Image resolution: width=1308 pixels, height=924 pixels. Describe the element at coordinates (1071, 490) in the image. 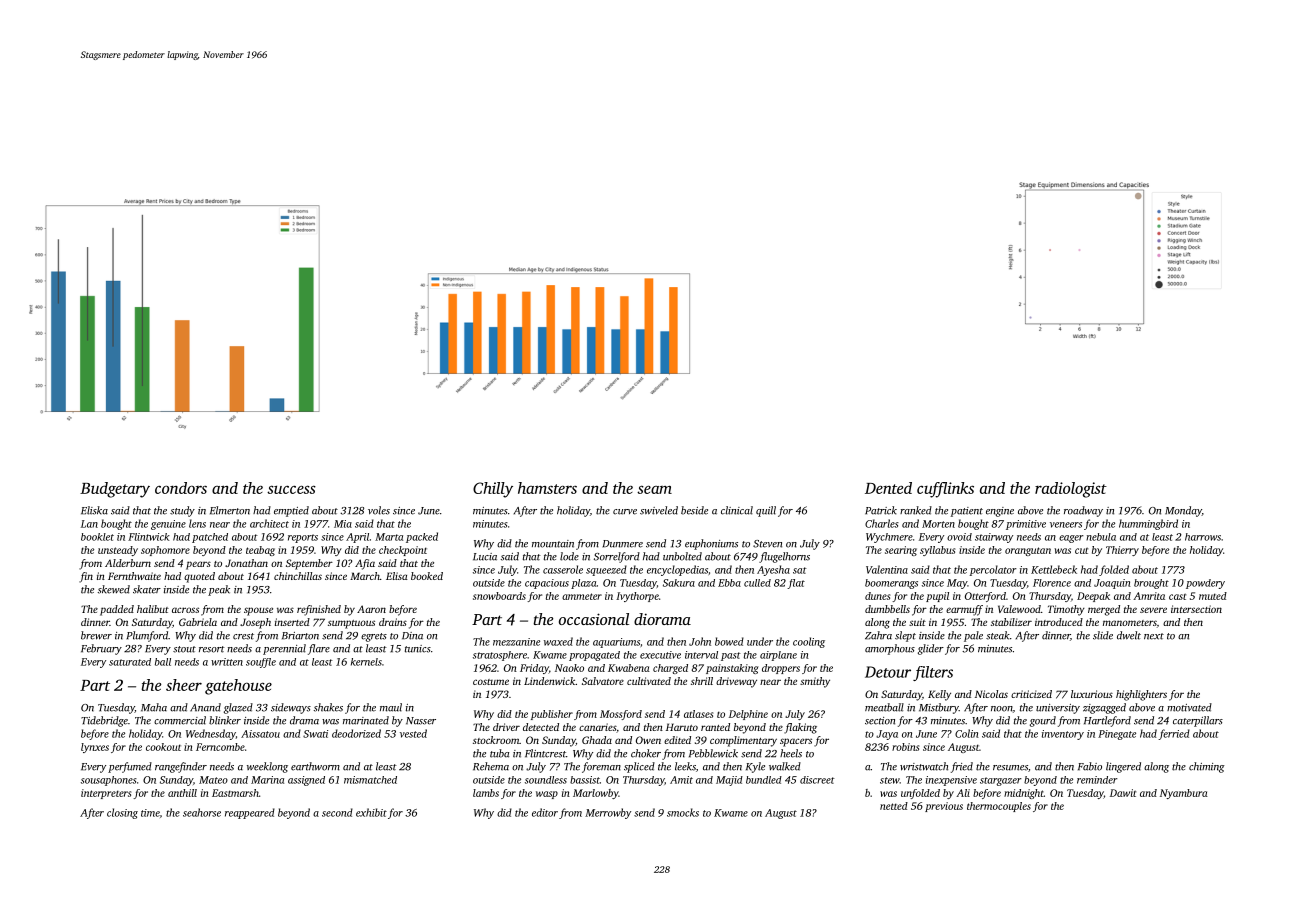

I see `radiologist` at that location.
